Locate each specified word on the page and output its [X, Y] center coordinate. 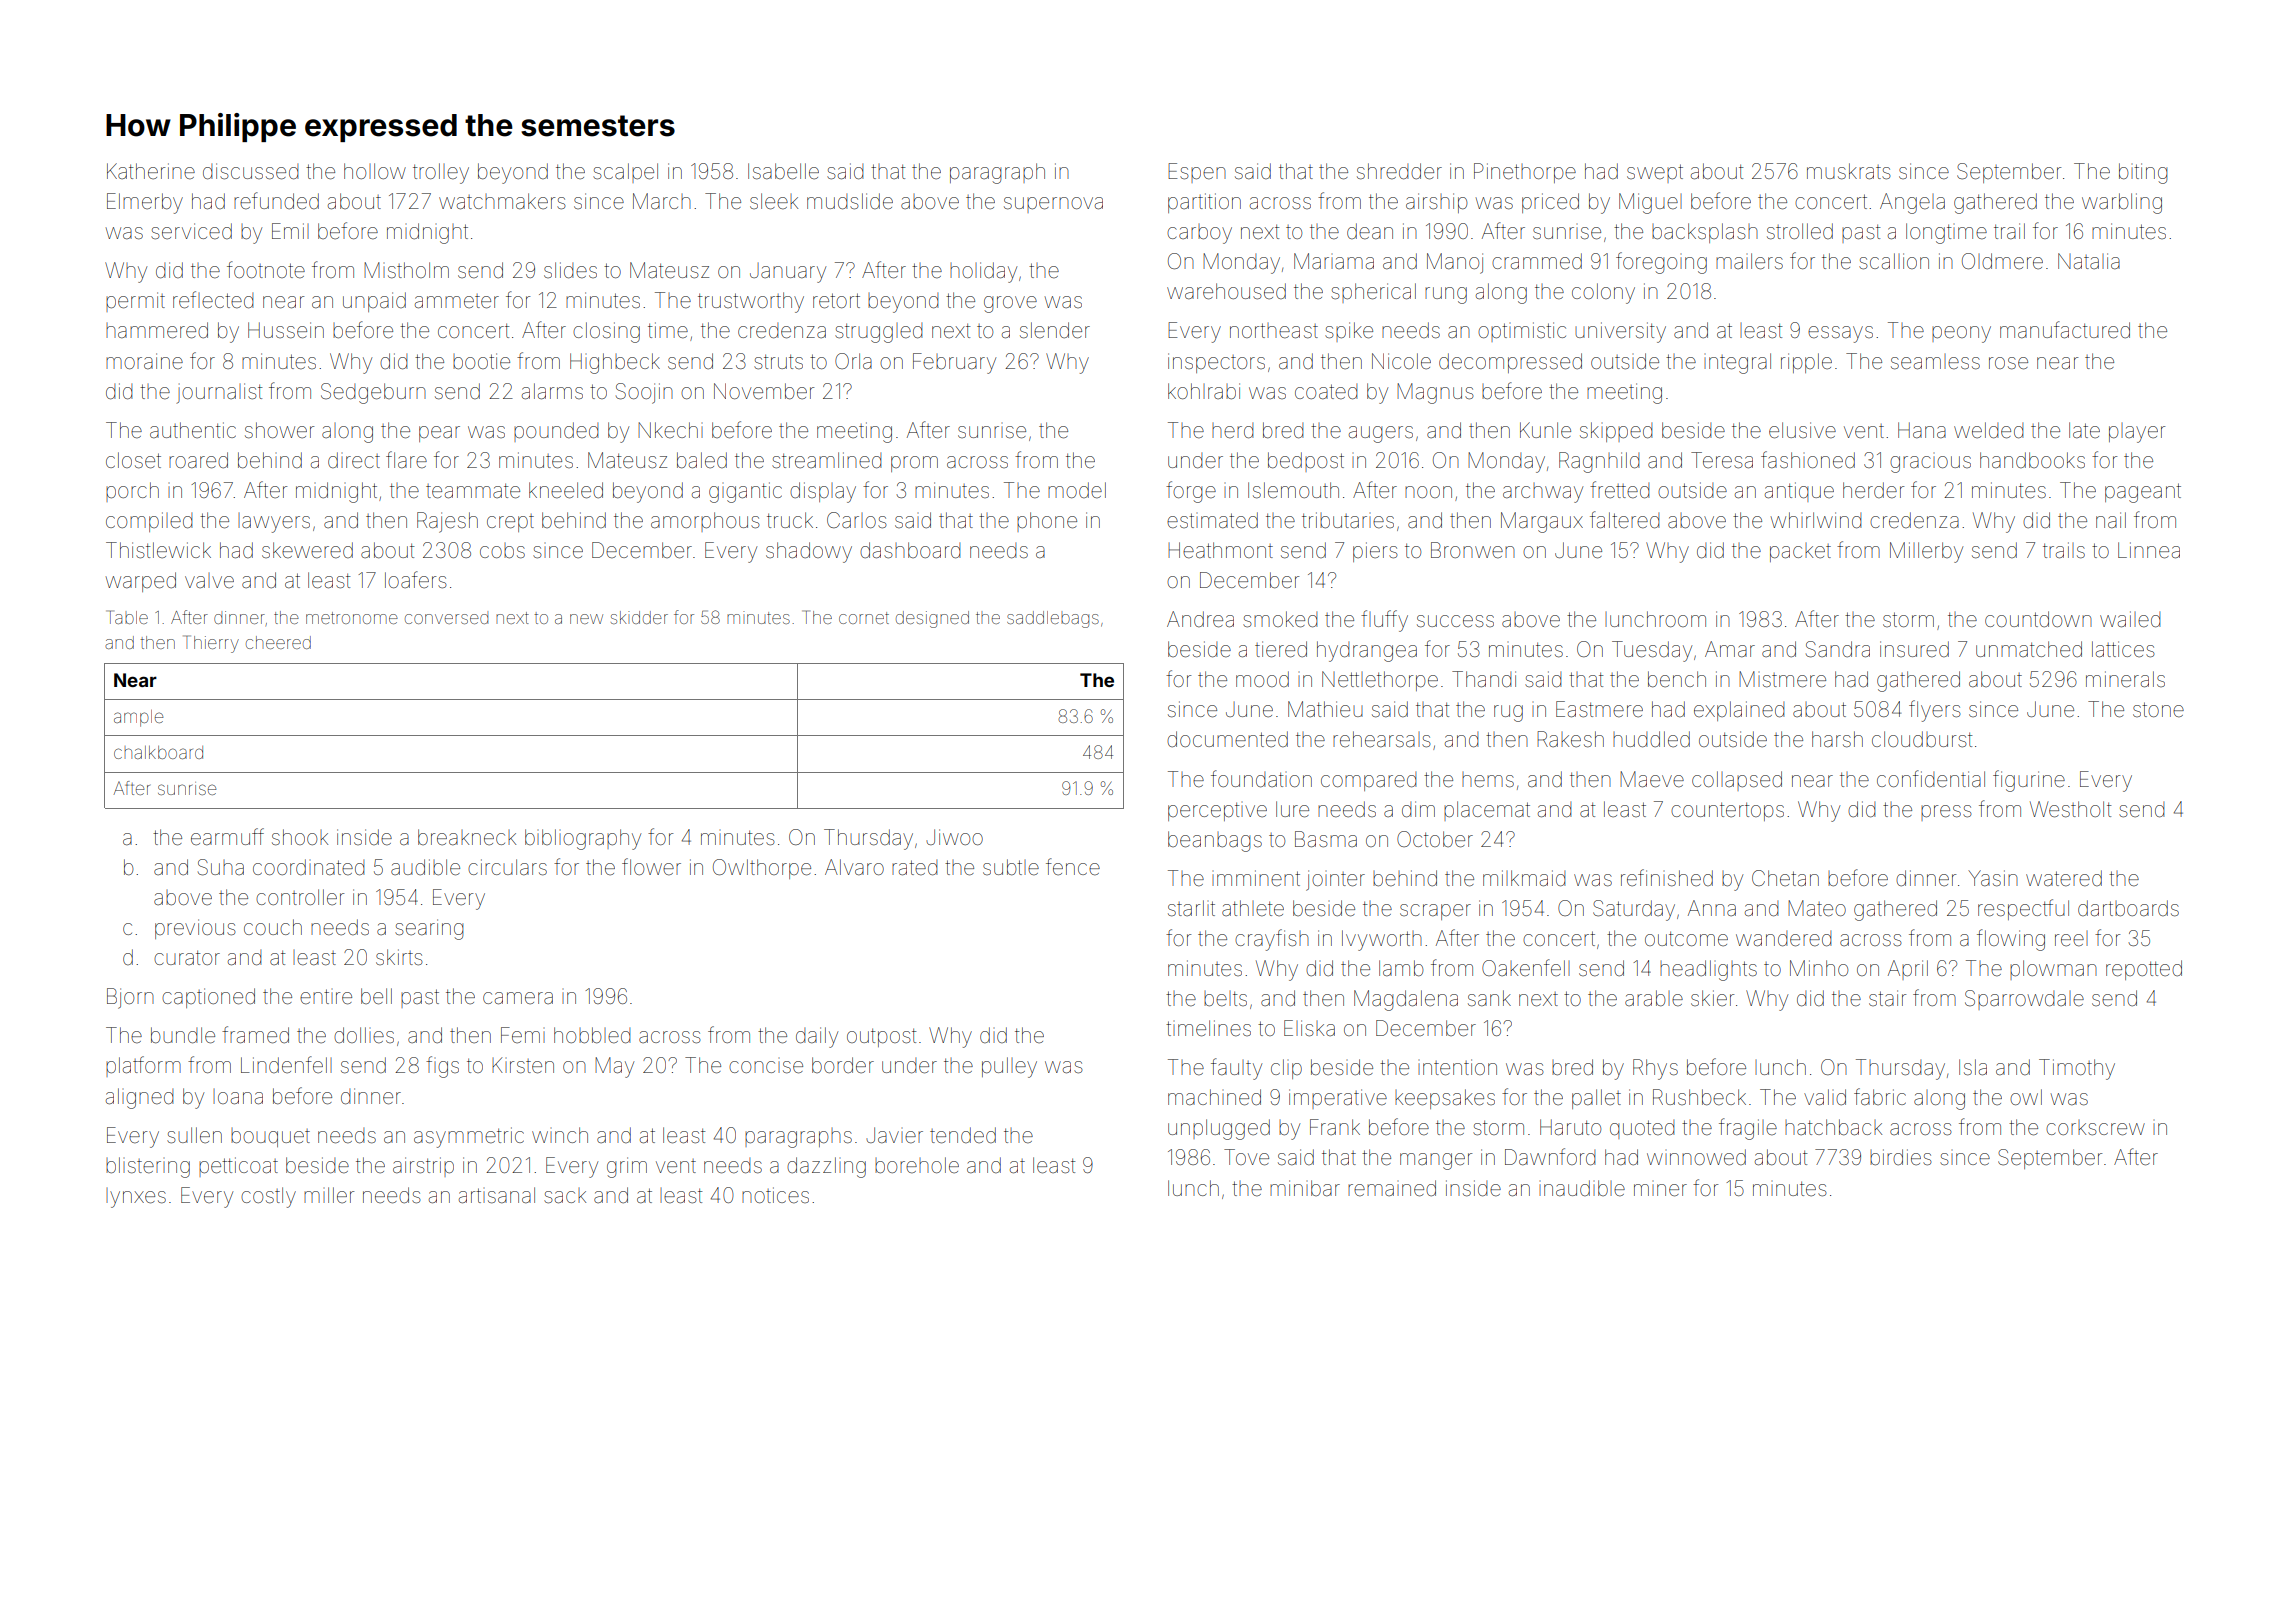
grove [1010, 304]
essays [1840, 334]
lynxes [136, 1198]
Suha [221, 867]
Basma [1326, 839]
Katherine [151, 171]
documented [1227, 739]
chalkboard [158, 752]
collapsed [1737, 781]
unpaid [374, 302]
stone [2158, 709]
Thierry [211, 644]
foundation [1261, 779]
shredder [1399, 171]
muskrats [1849, 171]
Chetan [1785, 878]
